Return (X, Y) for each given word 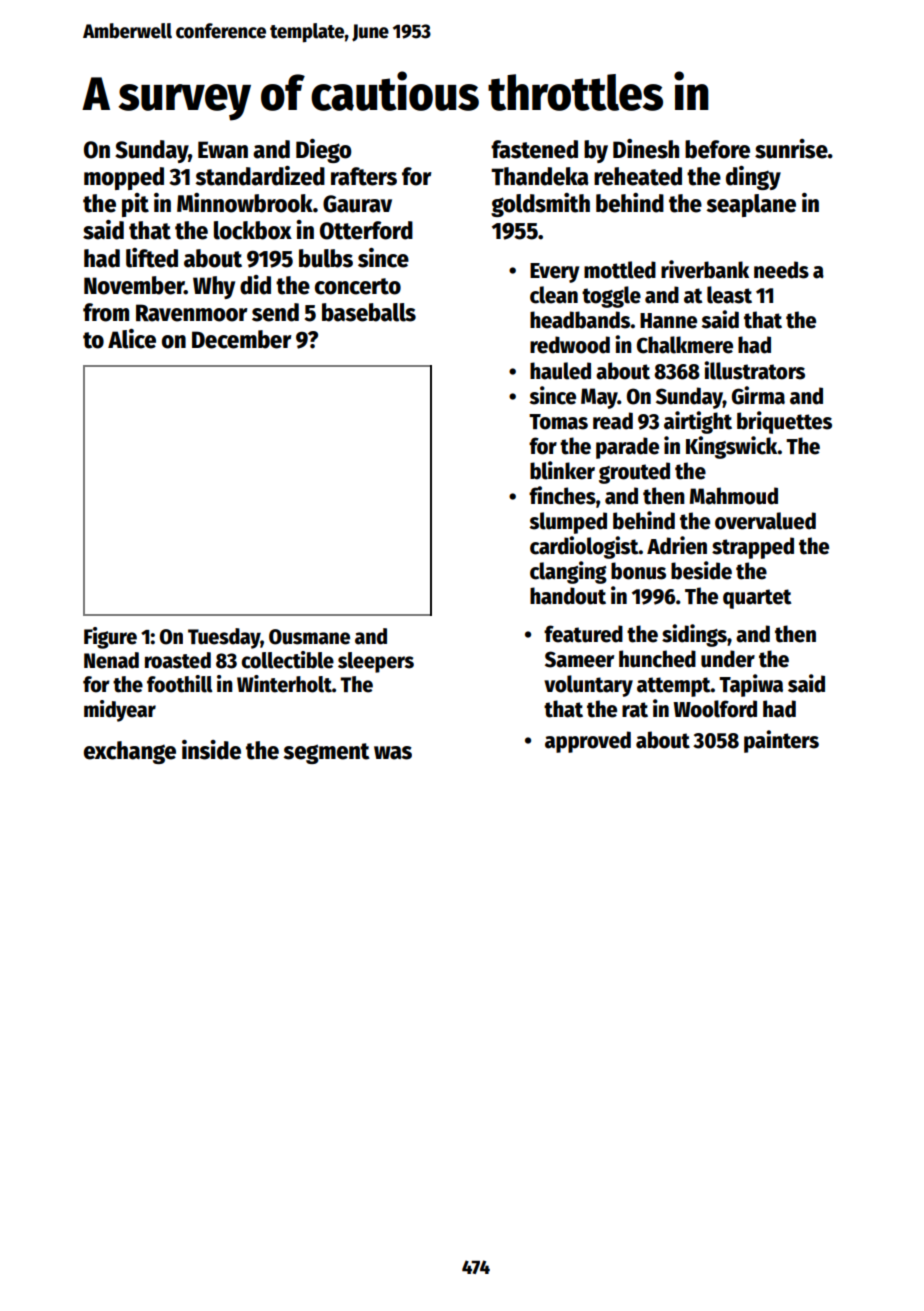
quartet (757, 599)
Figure (110, 638)
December (241, 339)
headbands (580, 320)
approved (588, 742)
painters (781, 741)
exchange (130, 752)
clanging (568, 572)
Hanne (668, 321)
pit (135, 205)
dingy (753, 178)
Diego (324, 151)
